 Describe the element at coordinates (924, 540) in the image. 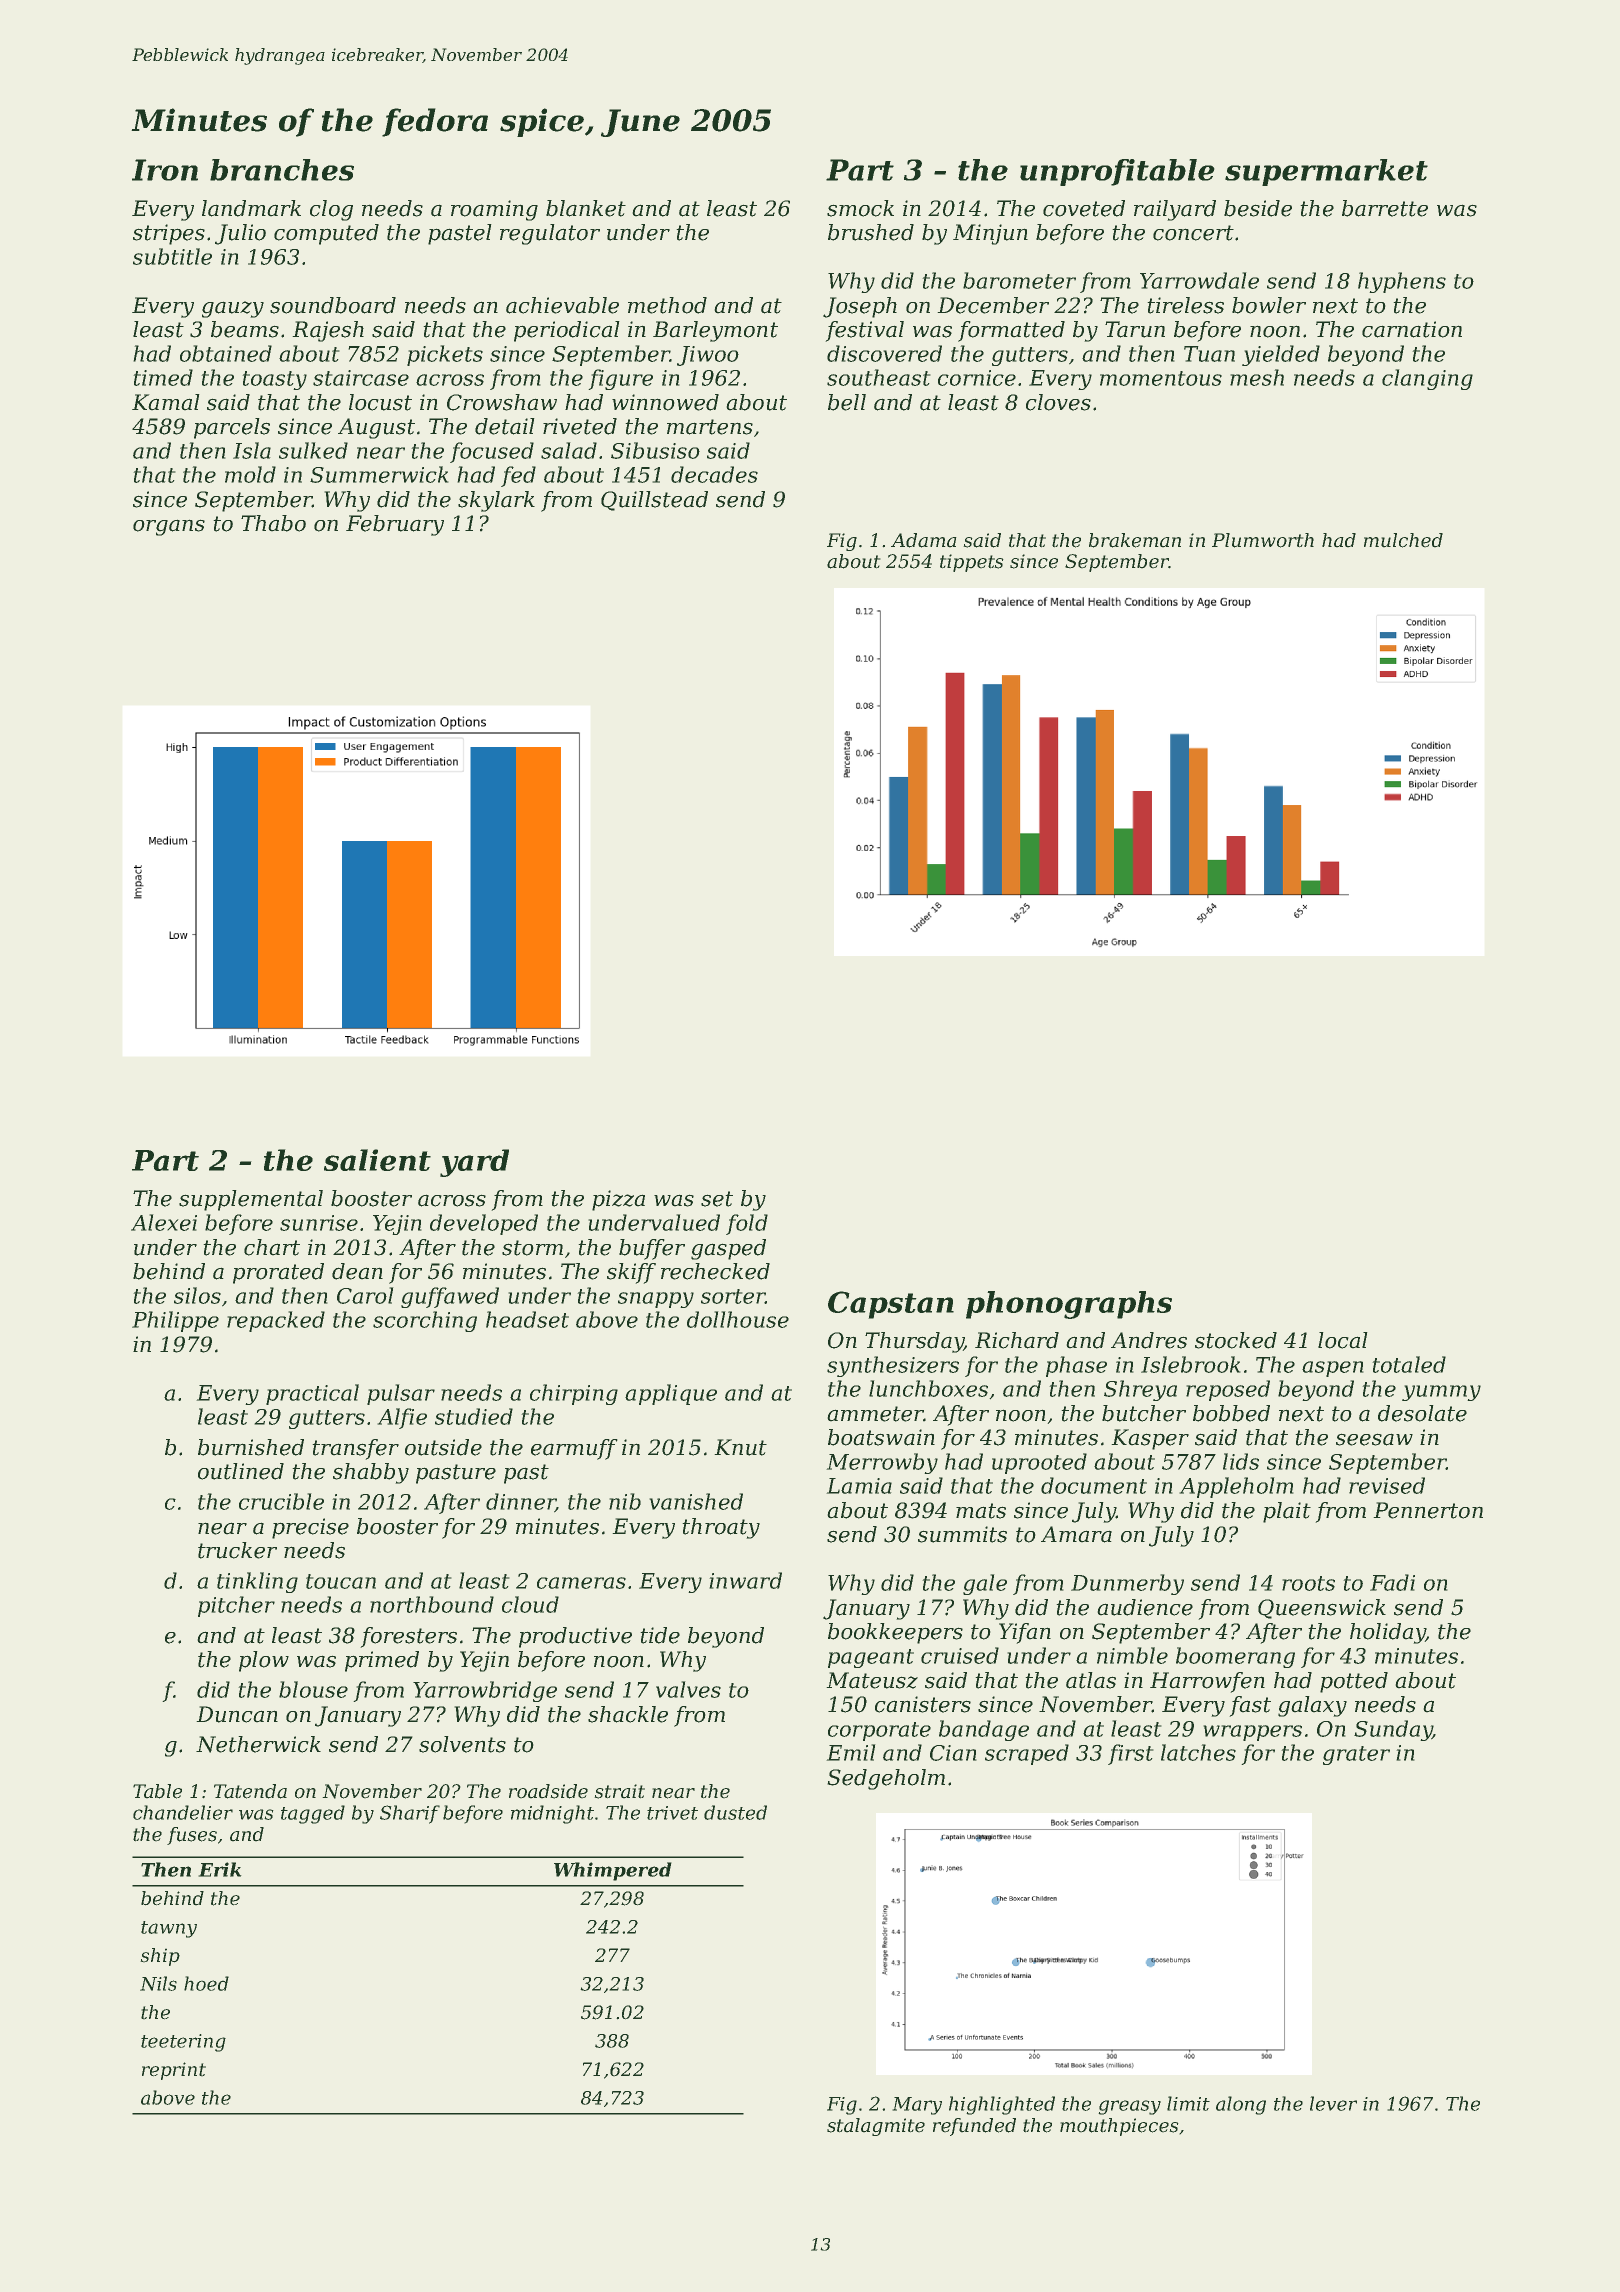

I see `Adama` at that location.
